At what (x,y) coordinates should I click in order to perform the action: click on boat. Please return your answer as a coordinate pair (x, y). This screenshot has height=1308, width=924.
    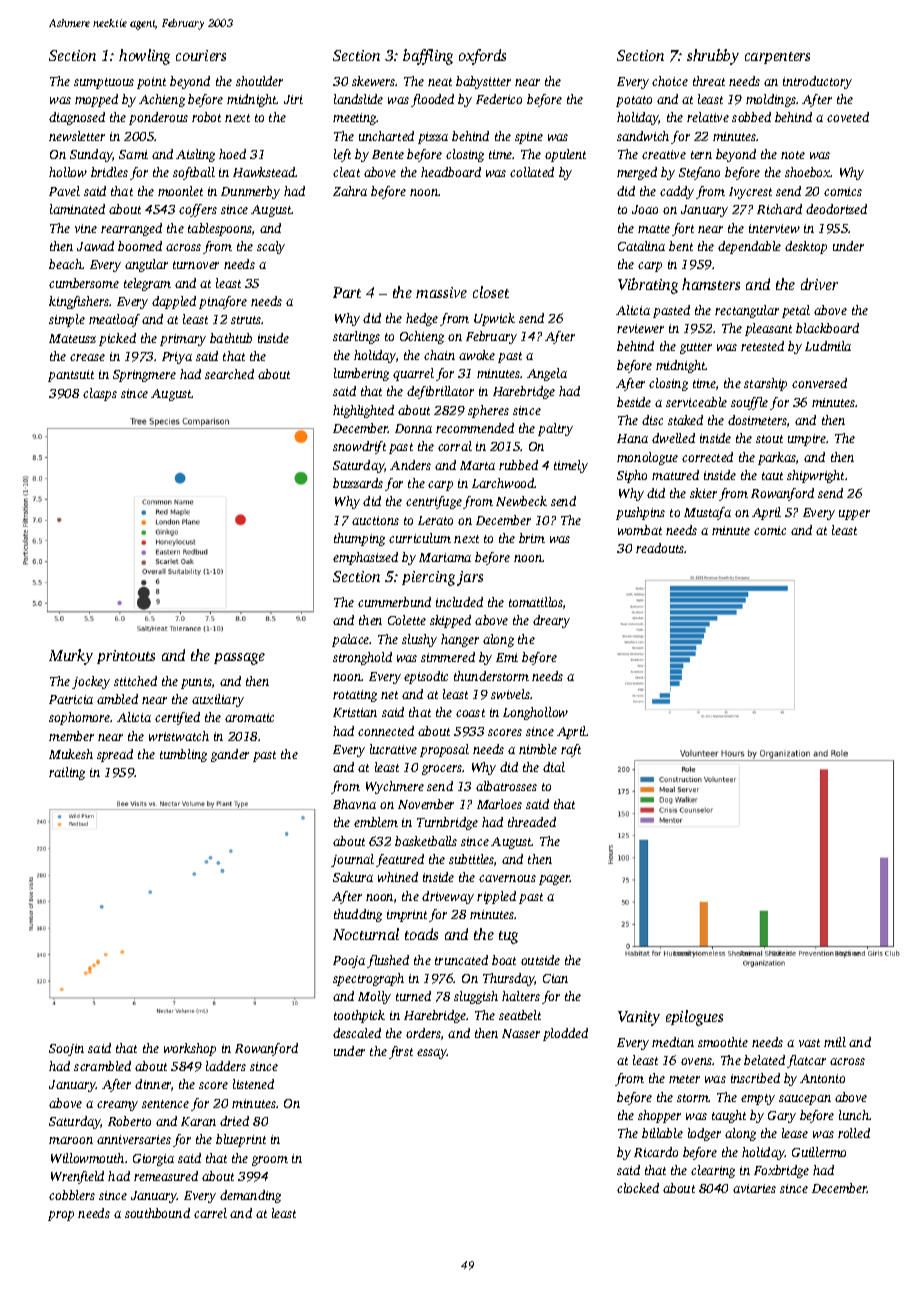
    Looking at the image, I should click on (504, 960).
